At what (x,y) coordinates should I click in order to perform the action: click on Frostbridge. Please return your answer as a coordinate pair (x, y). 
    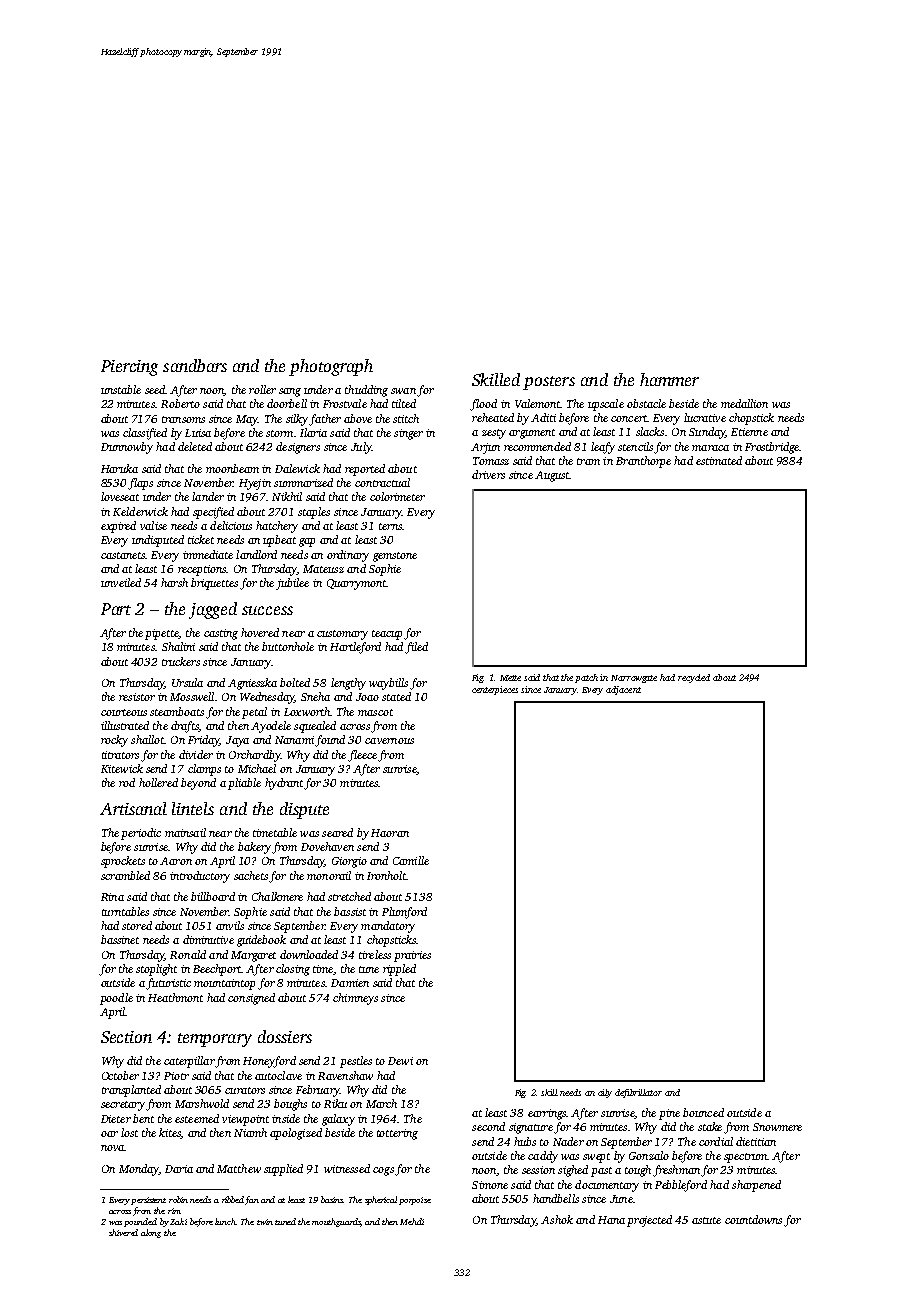
    Looking at the image, I should click on (772, 448).
